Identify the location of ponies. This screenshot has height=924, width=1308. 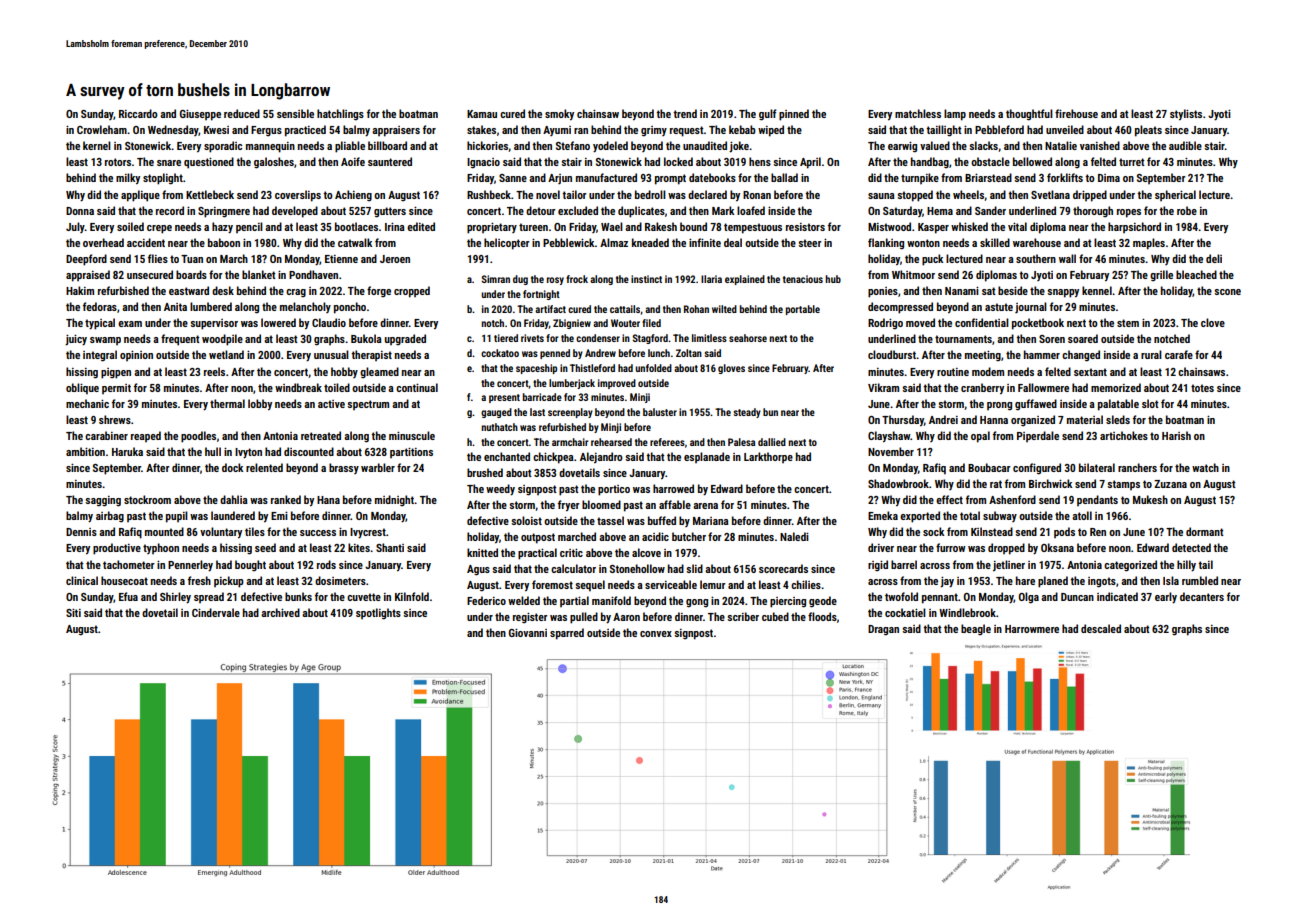
(883, 292).
